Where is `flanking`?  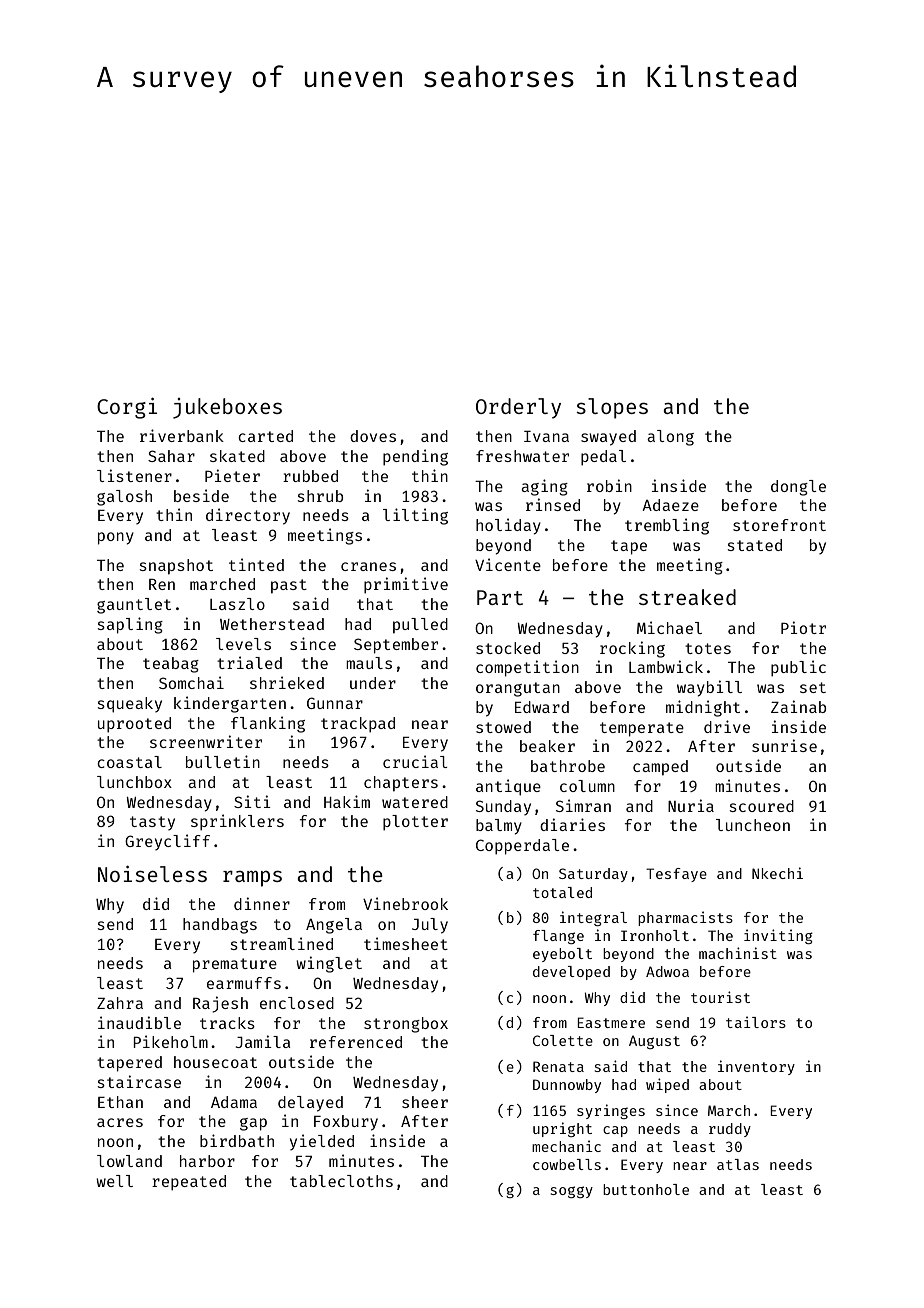 flanking is located at coordinates (268, 724).
